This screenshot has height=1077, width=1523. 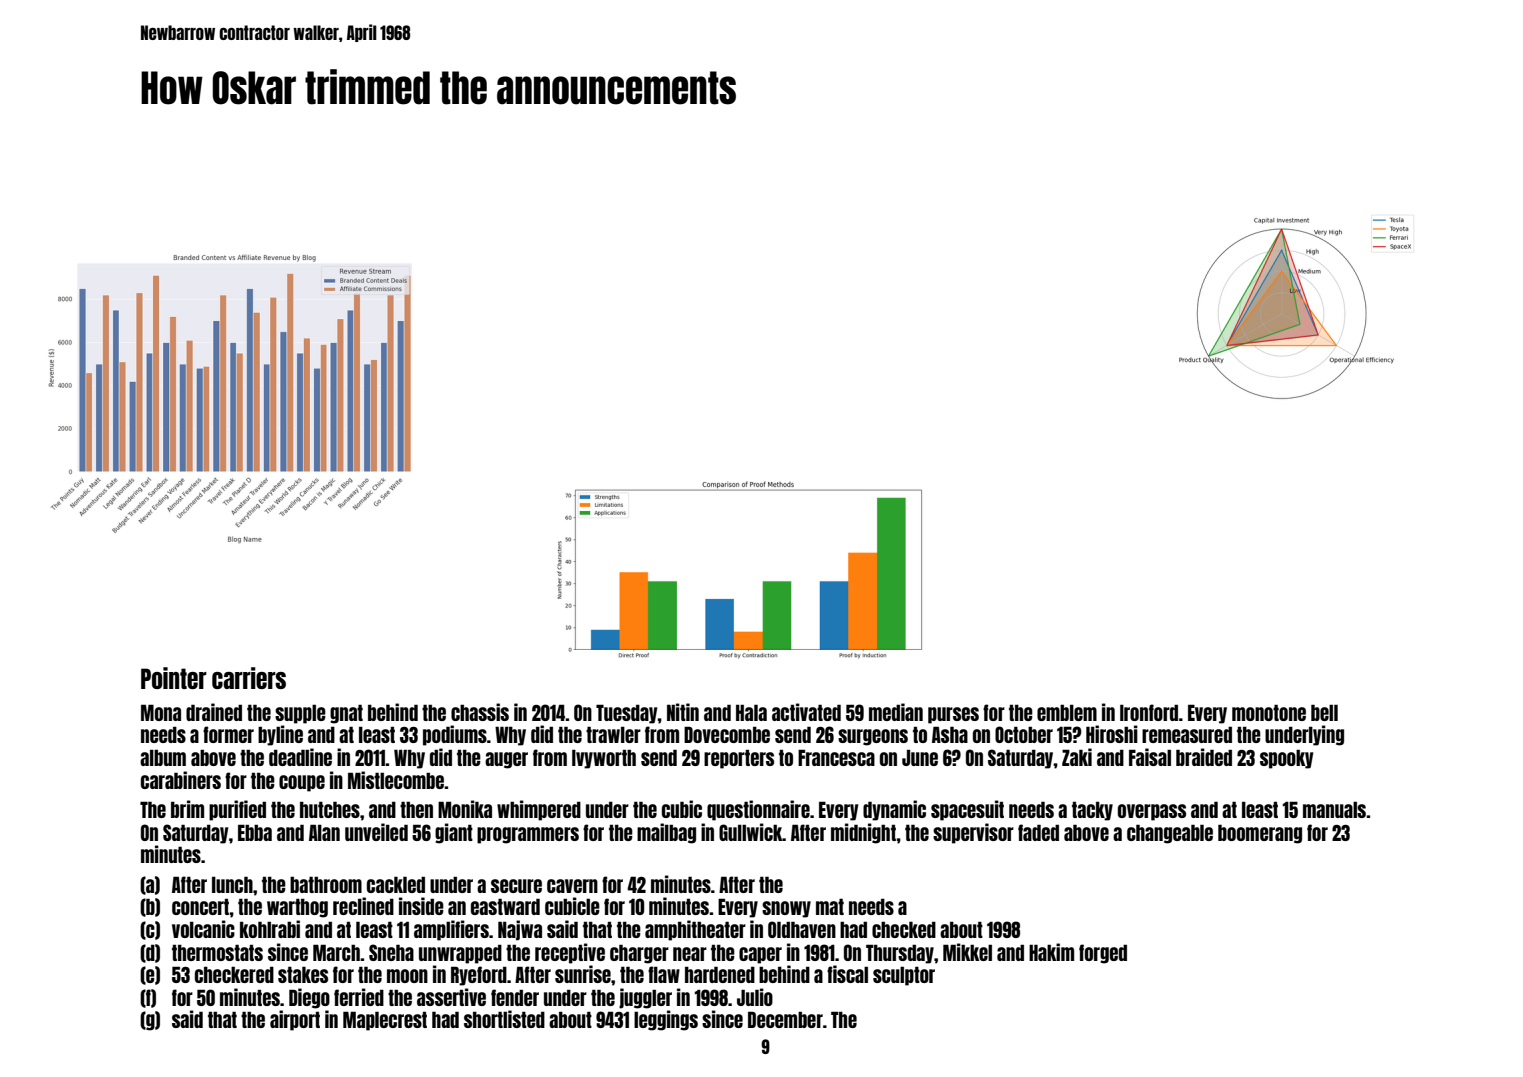 What do you see at coordinates (201, 906) in the screenshot?
I see `concert` at bounding box center [201, 906].
